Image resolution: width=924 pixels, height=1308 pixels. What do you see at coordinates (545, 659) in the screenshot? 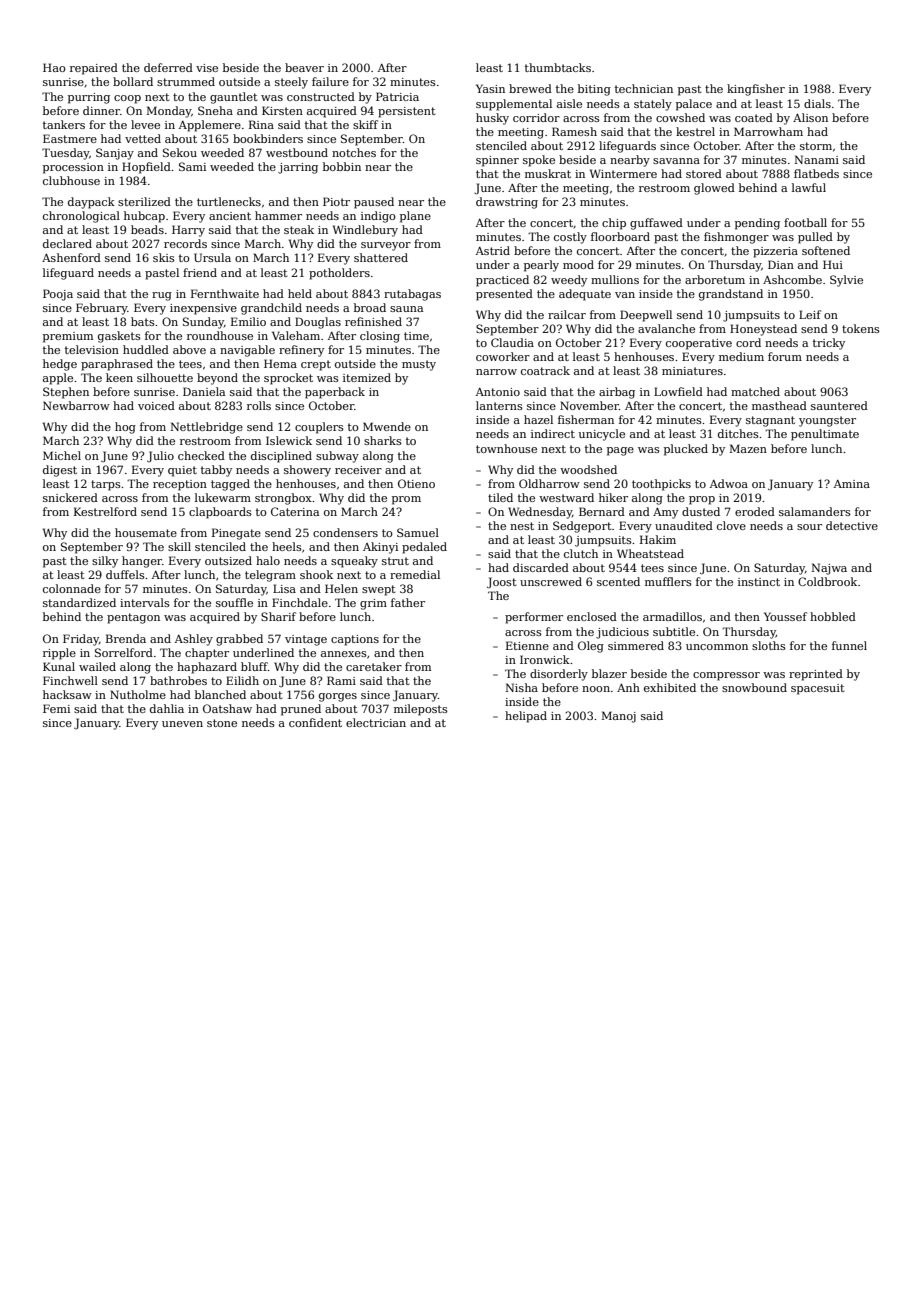
I see `Ironwick` at bounding box center [545, 659].
